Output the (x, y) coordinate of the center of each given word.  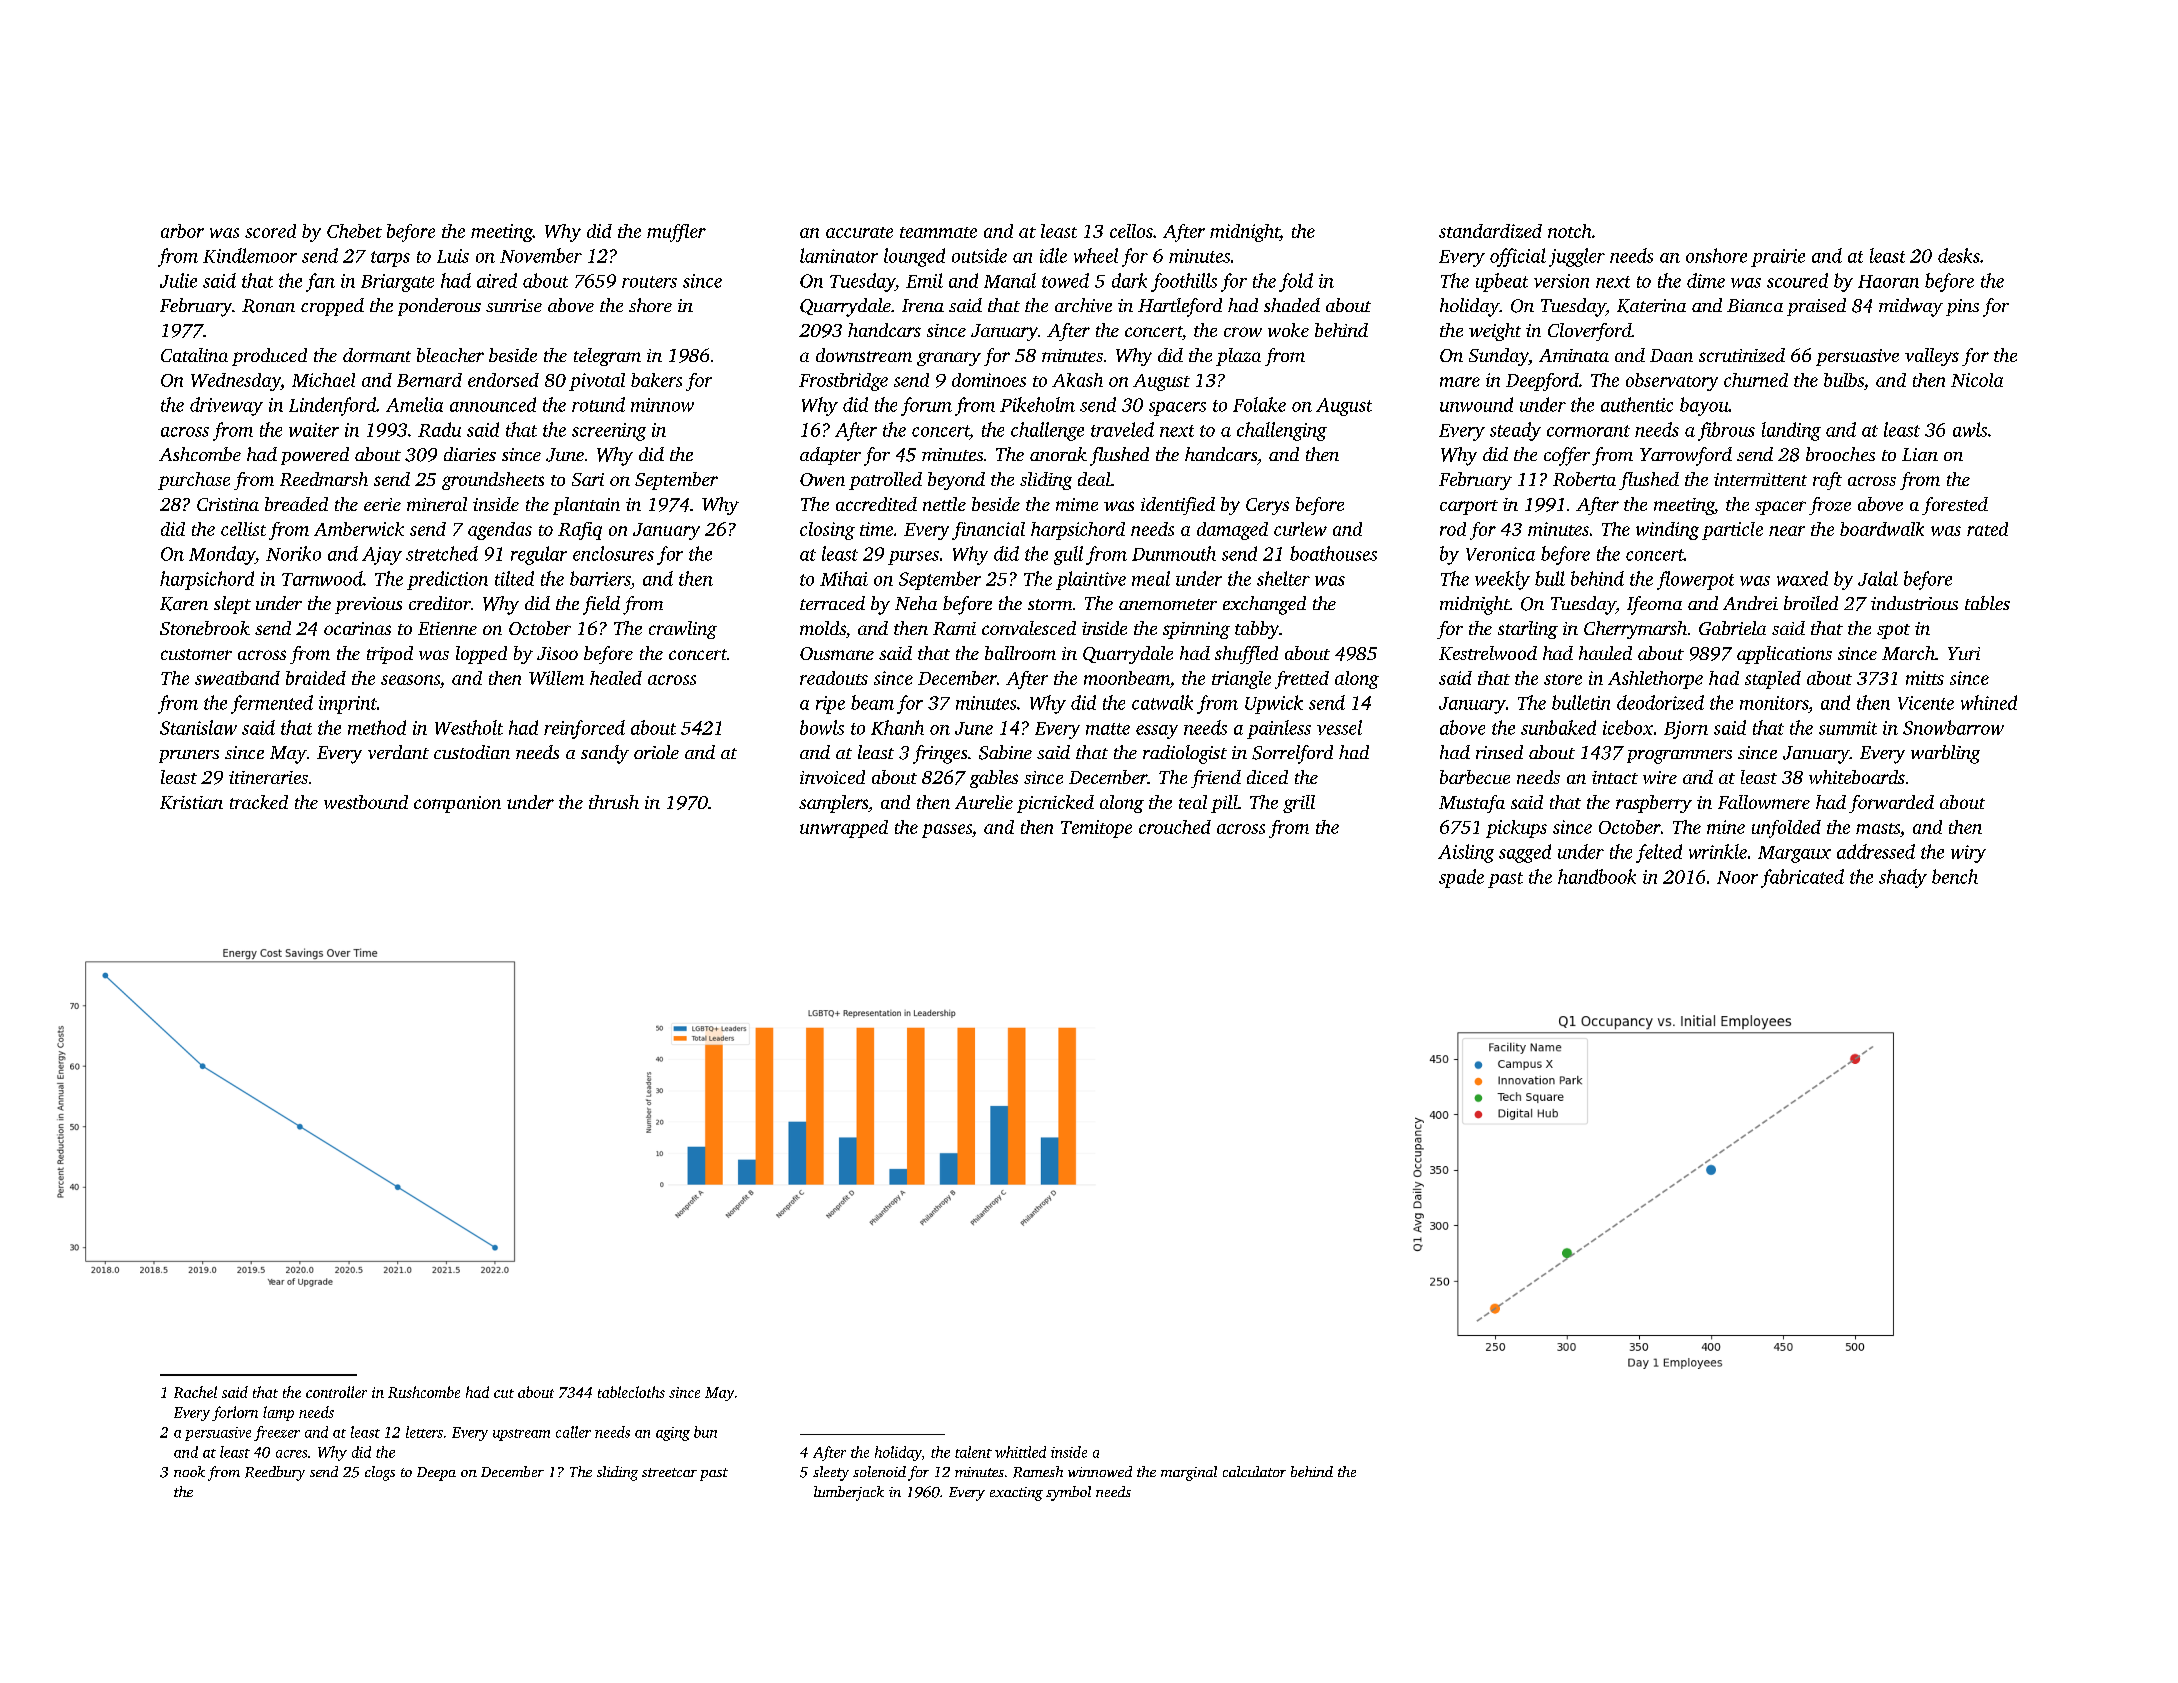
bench (1955, 876)
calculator (1254, 1471)
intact (1615, 777)
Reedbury (275, 1473)
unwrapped (844, 829)
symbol (1068, 1493)
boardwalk (1882, 529)
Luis (453, 256)
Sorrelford (1292, 754)
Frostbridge (843, 382)
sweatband (237, 678)
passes (947, 831)
